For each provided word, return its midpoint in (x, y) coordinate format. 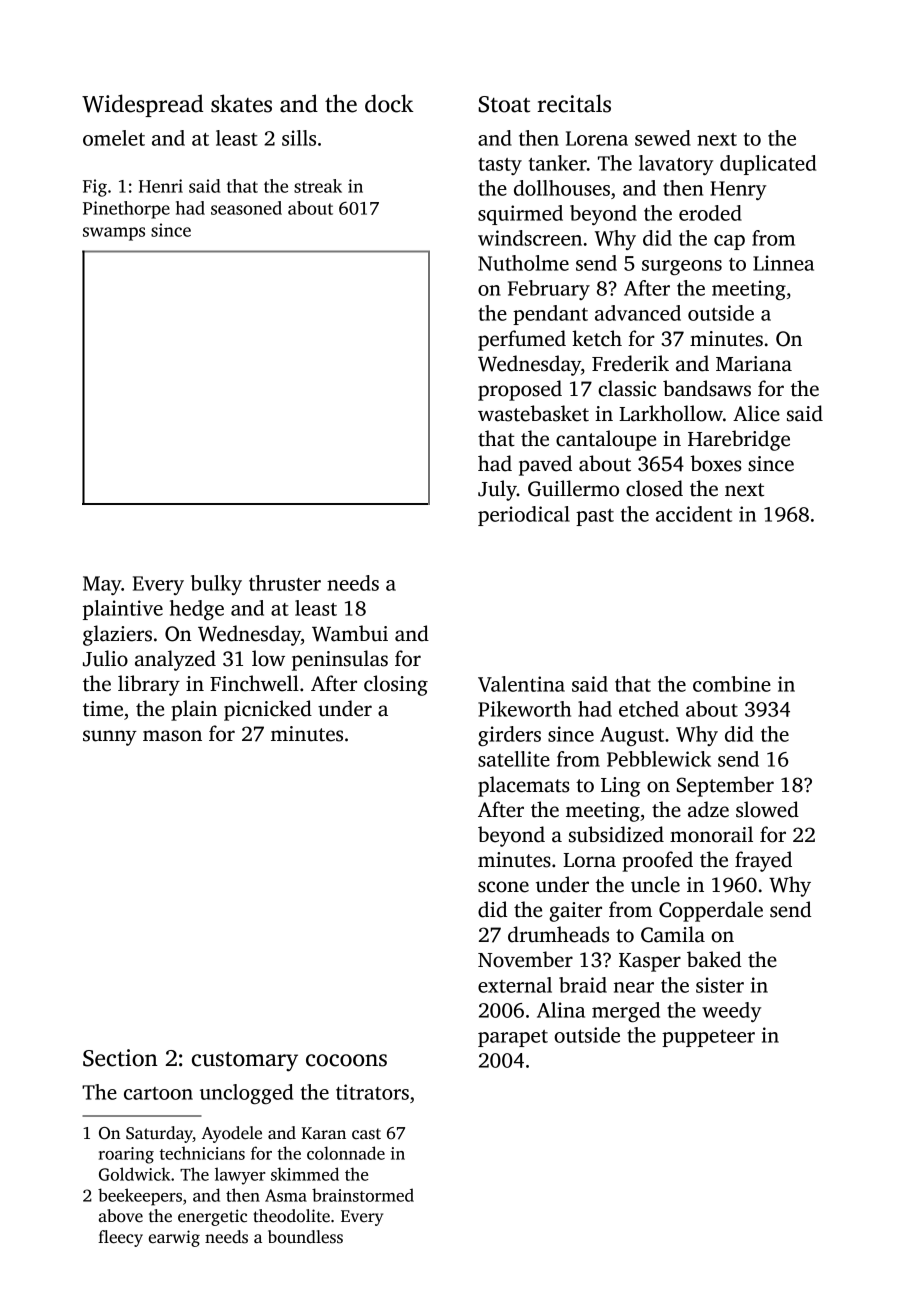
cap (729, 242)
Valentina (521, 684)
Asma (286, 1195)
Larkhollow (671, 413)
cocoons (346, 1060)
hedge (197, 610)
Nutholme (523, 263)
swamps (114, 234)
